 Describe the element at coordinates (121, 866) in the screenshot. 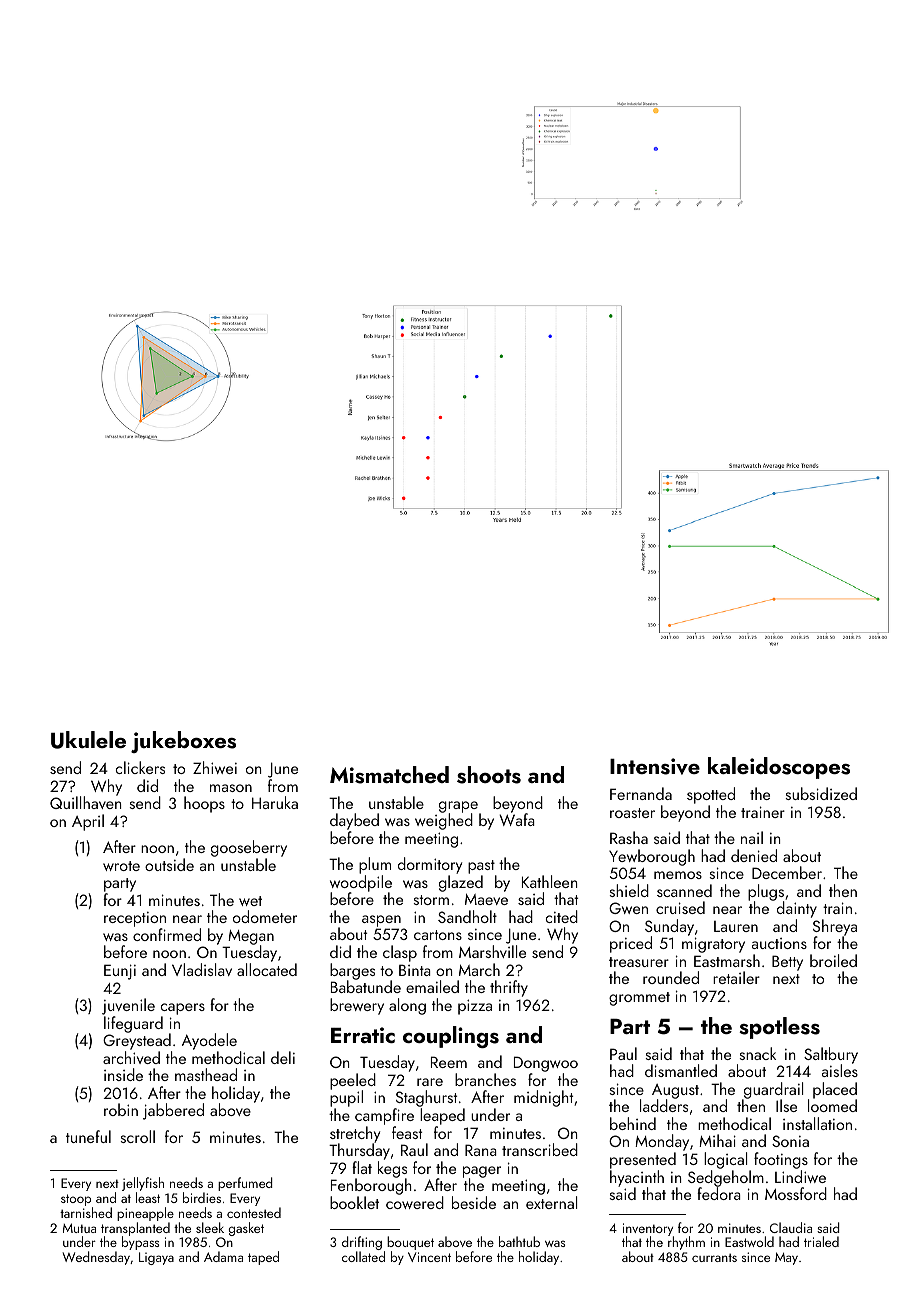

I see `wrote` at that location.
